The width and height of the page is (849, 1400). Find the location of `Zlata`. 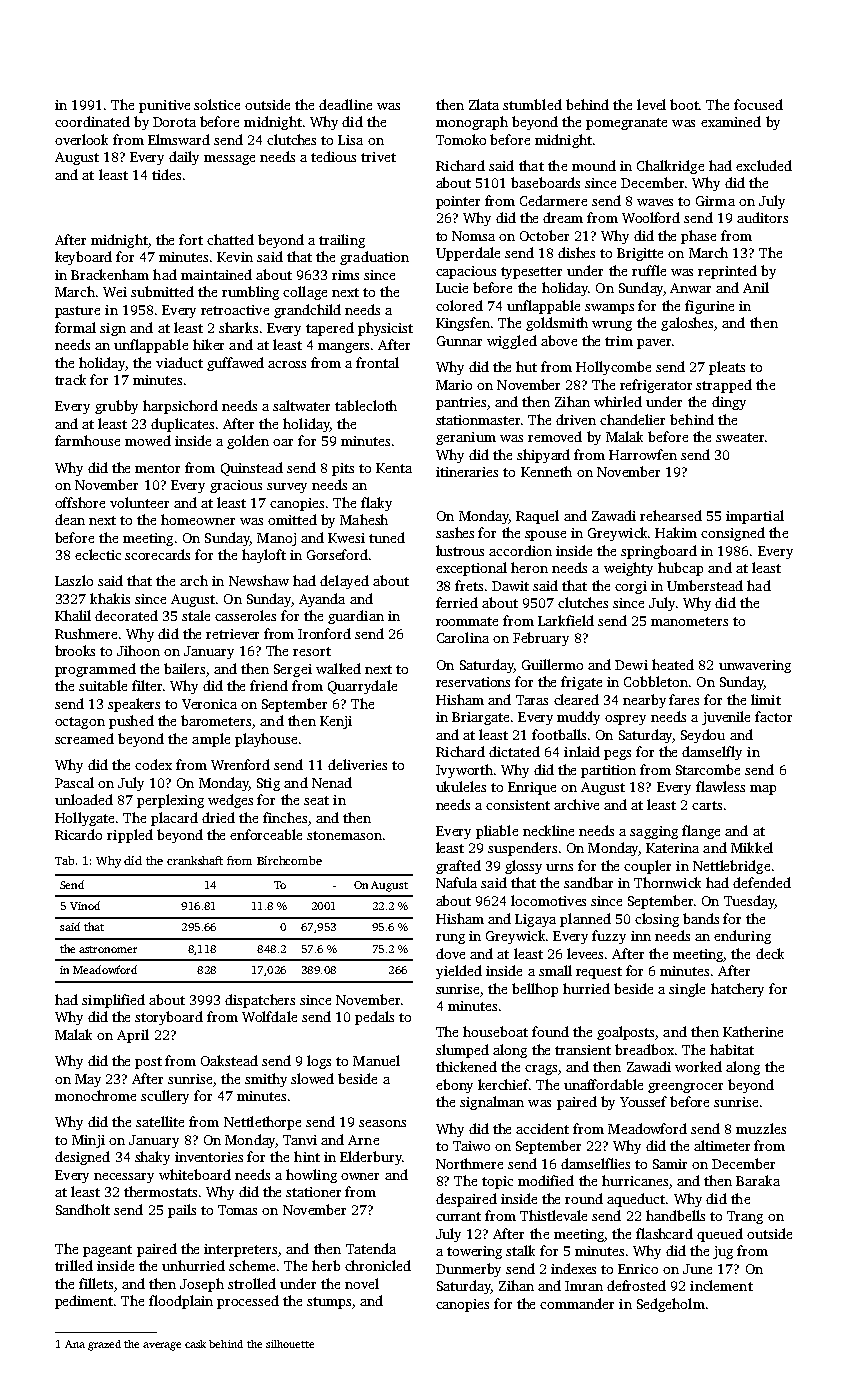

Zlata is located at coordinates (484, 104).
